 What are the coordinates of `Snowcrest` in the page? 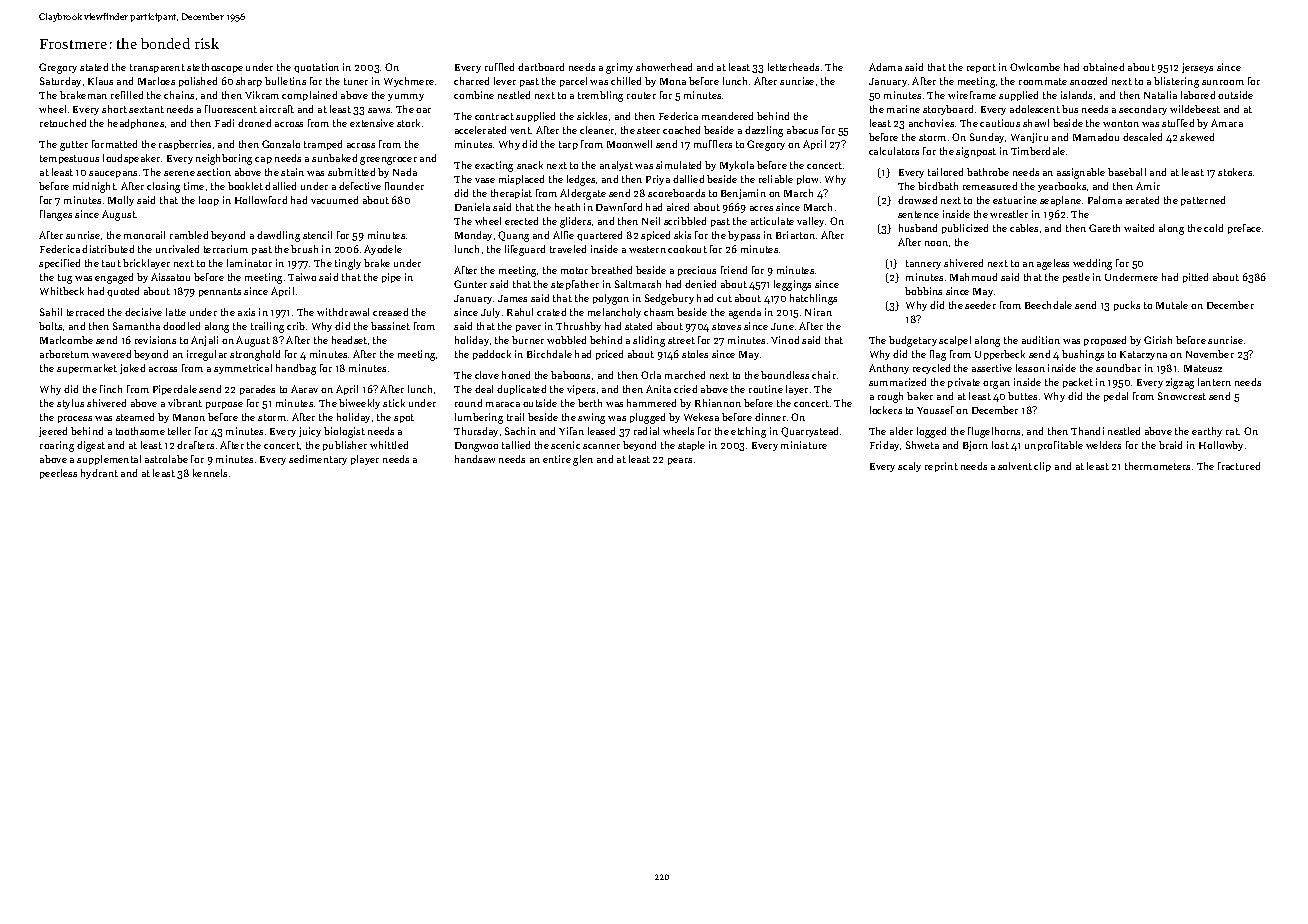 It's located at (1182, 396).
